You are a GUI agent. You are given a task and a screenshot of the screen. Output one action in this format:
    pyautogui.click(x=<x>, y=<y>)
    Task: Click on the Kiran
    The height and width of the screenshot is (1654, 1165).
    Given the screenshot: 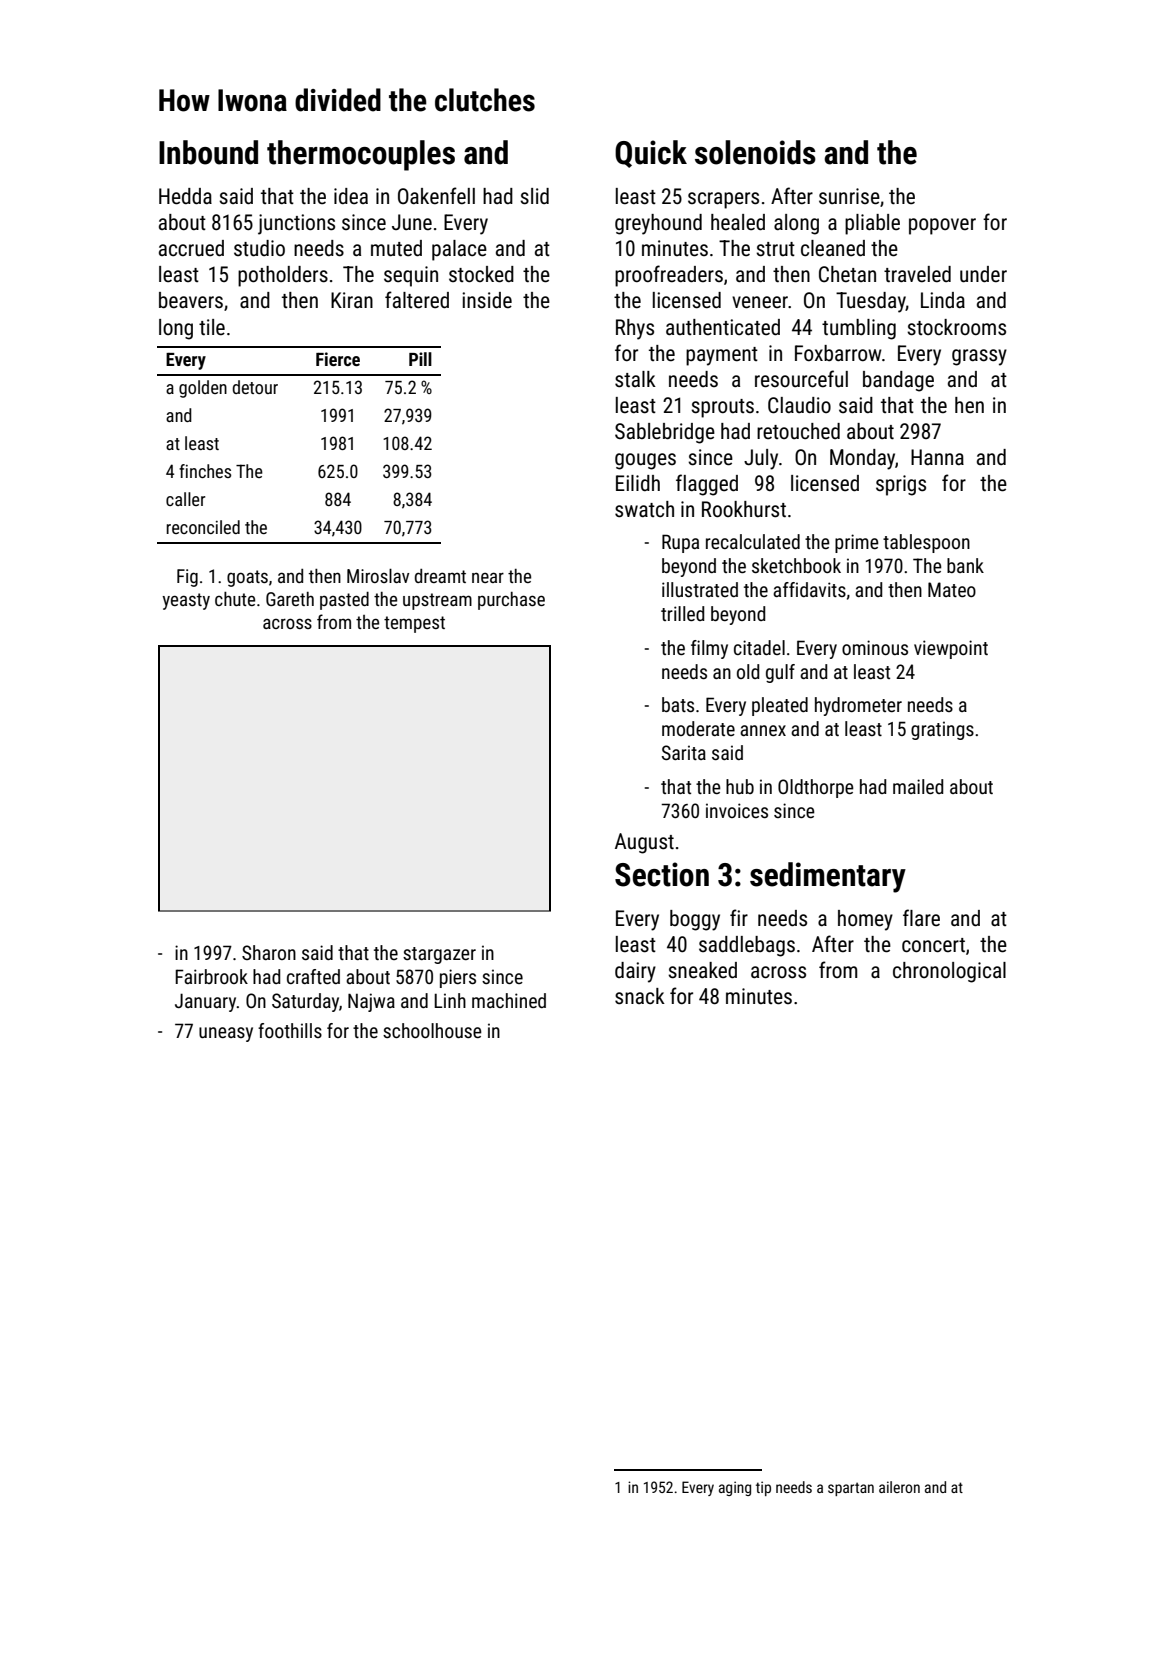 What is the action you would take?
    pyautogui.click(x=352, y=300)
